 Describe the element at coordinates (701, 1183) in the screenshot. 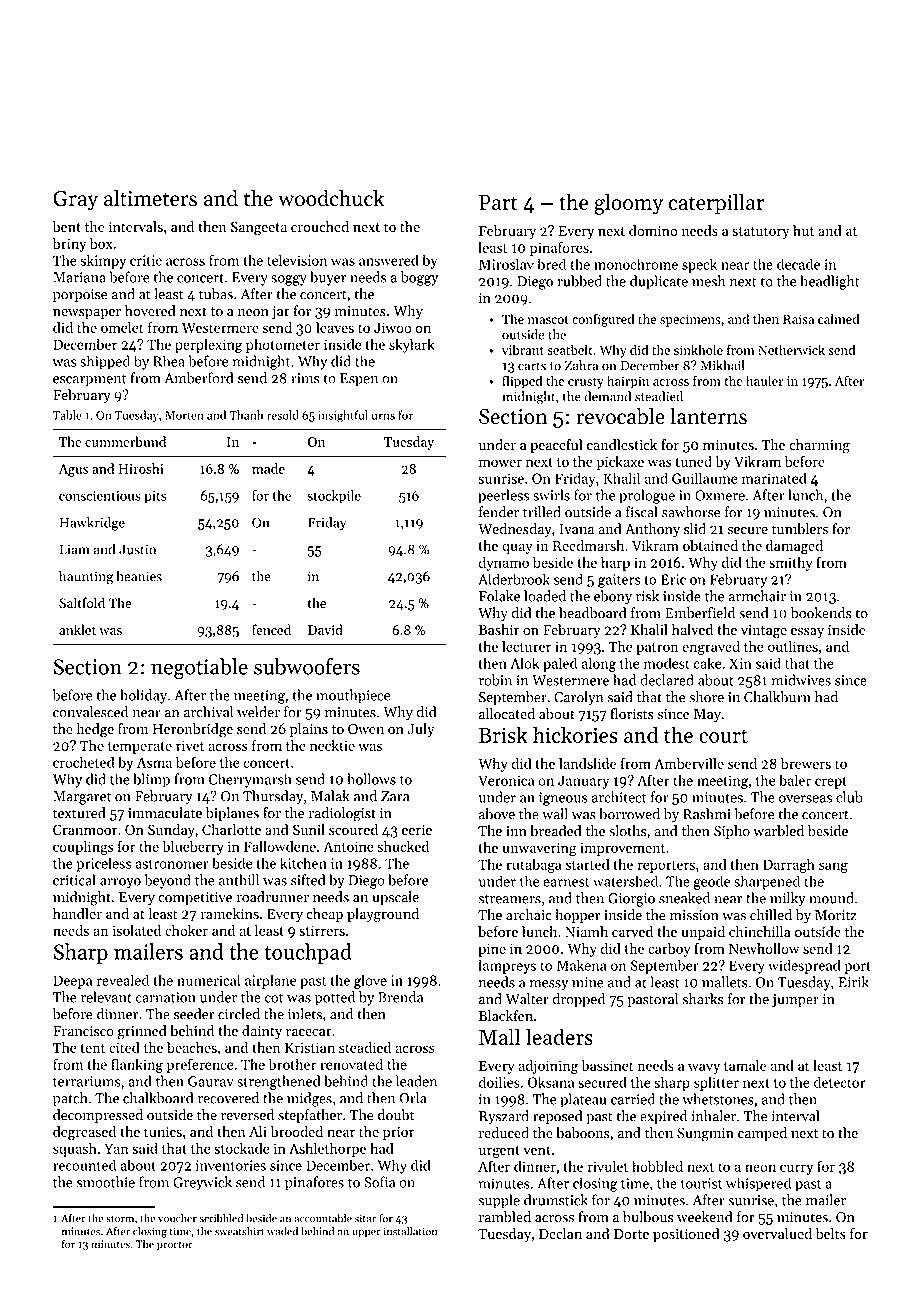

I see `tourist` at that location.
